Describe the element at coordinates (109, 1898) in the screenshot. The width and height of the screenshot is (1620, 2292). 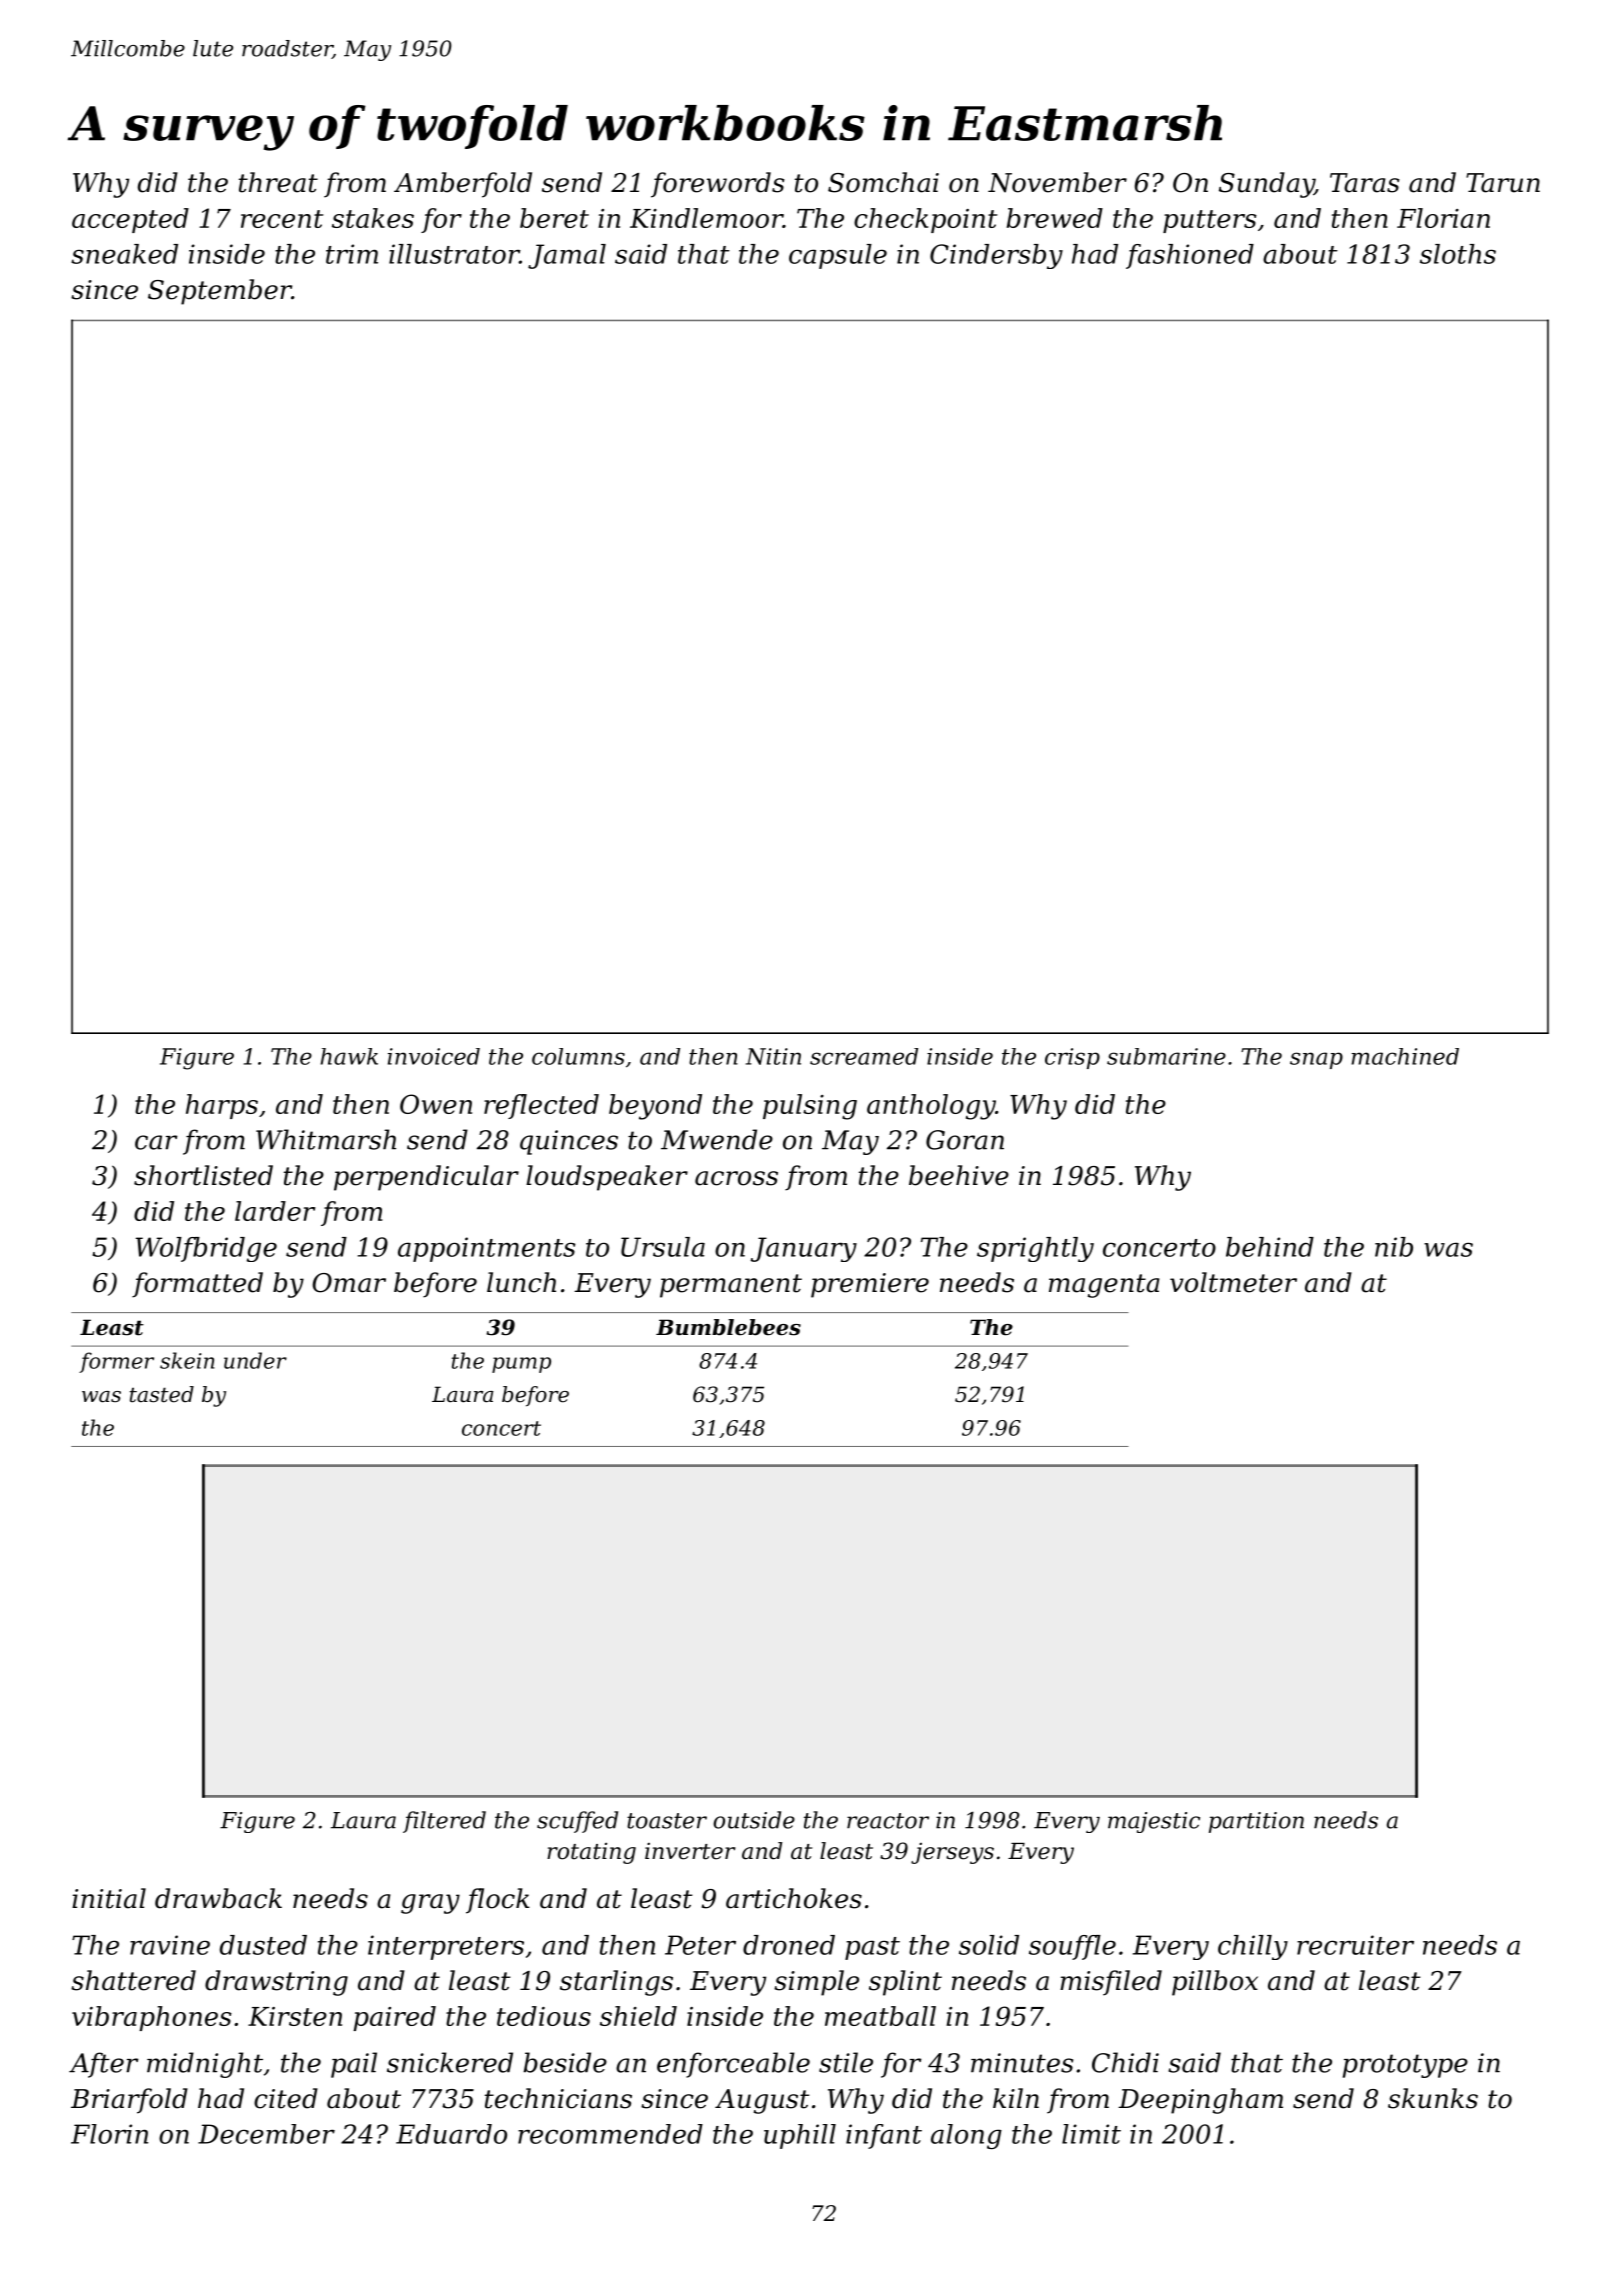
I see `initial` at that location.
